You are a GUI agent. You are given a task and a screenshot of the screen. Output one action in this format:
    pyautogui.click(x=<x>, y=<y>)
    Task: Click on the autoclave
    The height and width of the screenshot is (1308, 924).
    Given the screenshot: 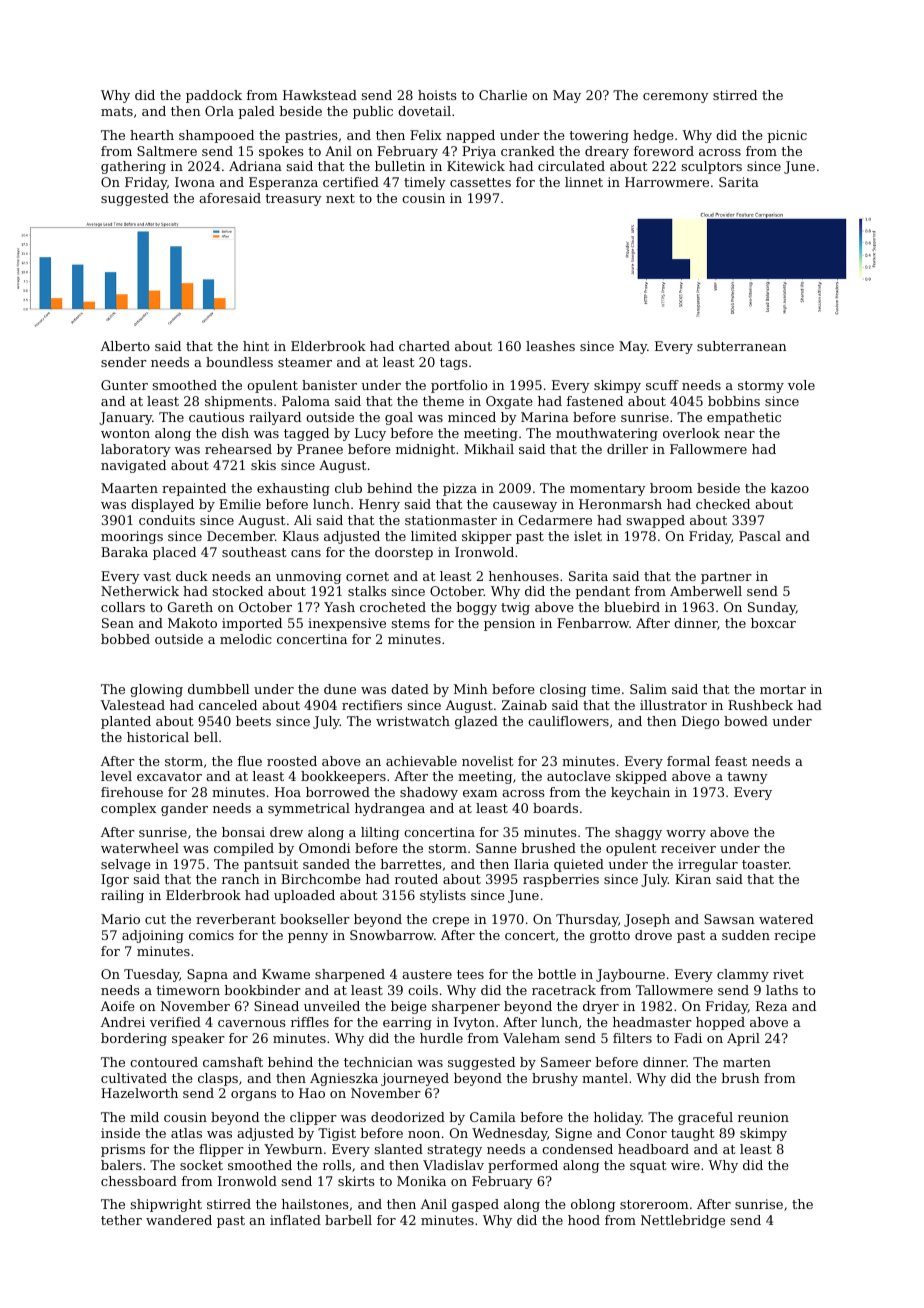 What is the action you would take?
    pyautogui.click(x=578, y=776)
